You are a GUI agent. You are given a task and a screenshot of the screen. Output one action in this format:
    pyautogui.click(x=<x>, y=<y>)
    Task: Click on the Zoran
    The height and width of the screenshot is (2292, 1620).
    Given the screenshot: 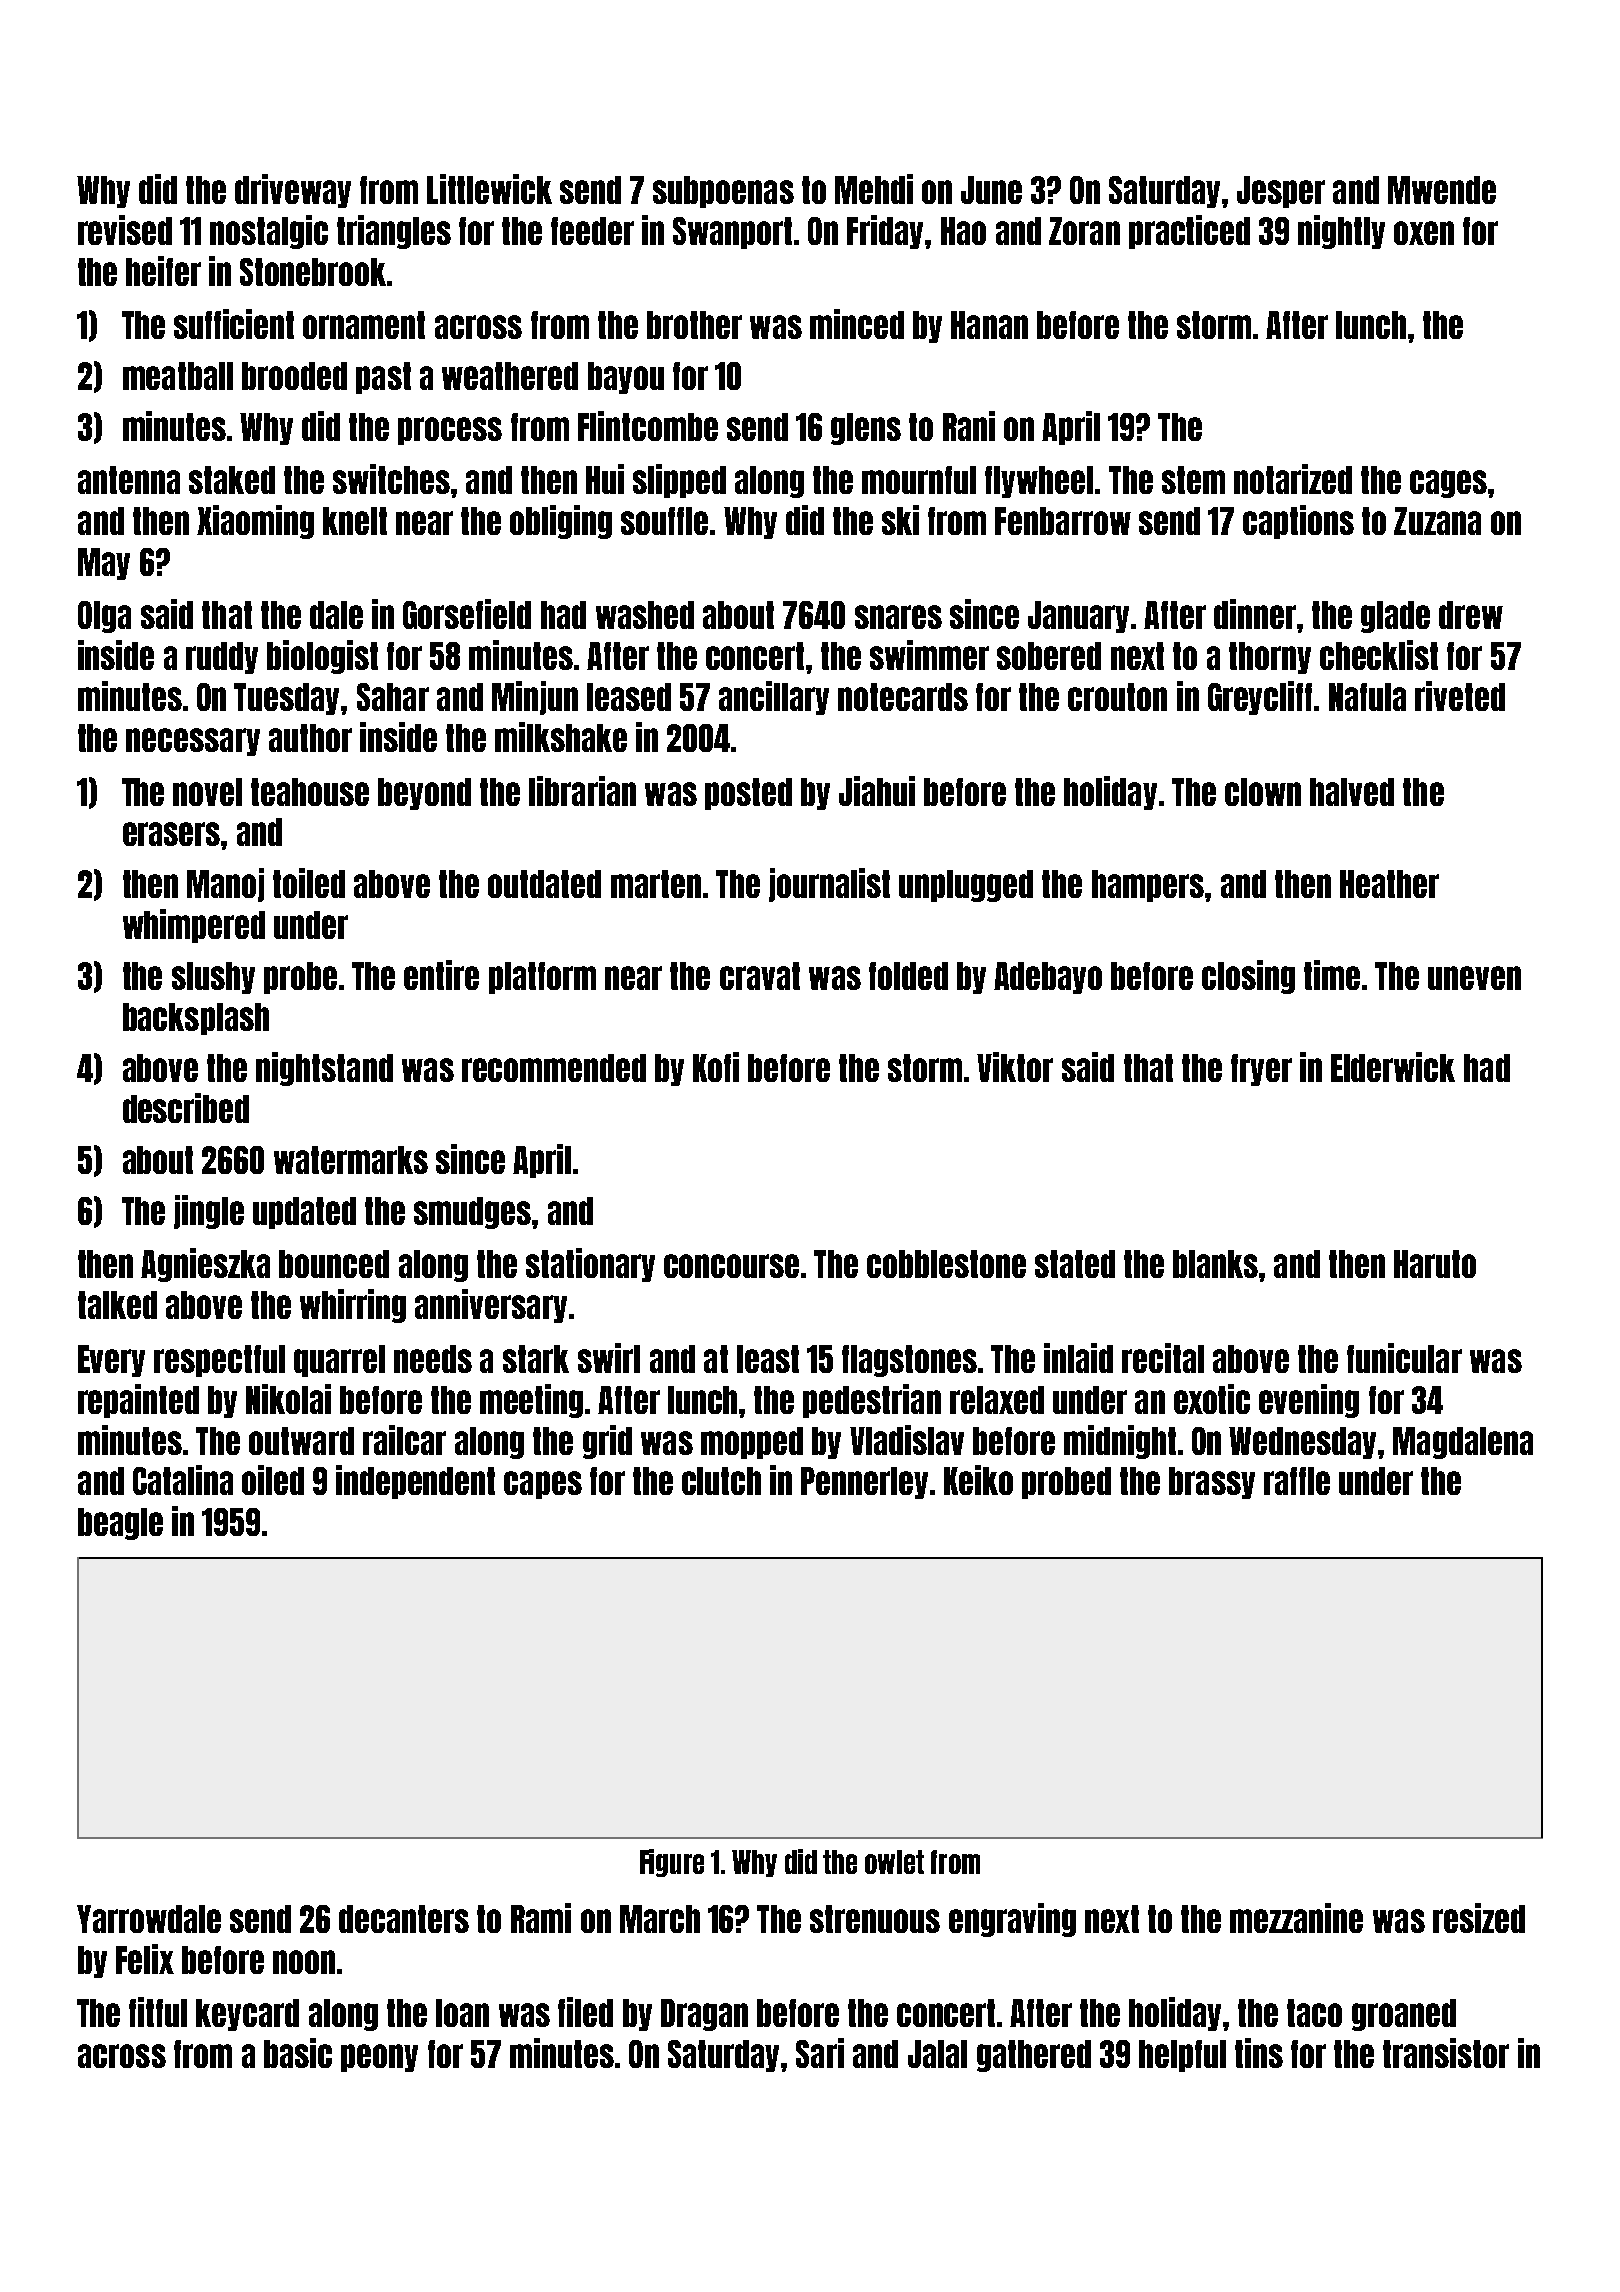 What is the action you would take?
    pyautogui.click(x=1084, y=231)
